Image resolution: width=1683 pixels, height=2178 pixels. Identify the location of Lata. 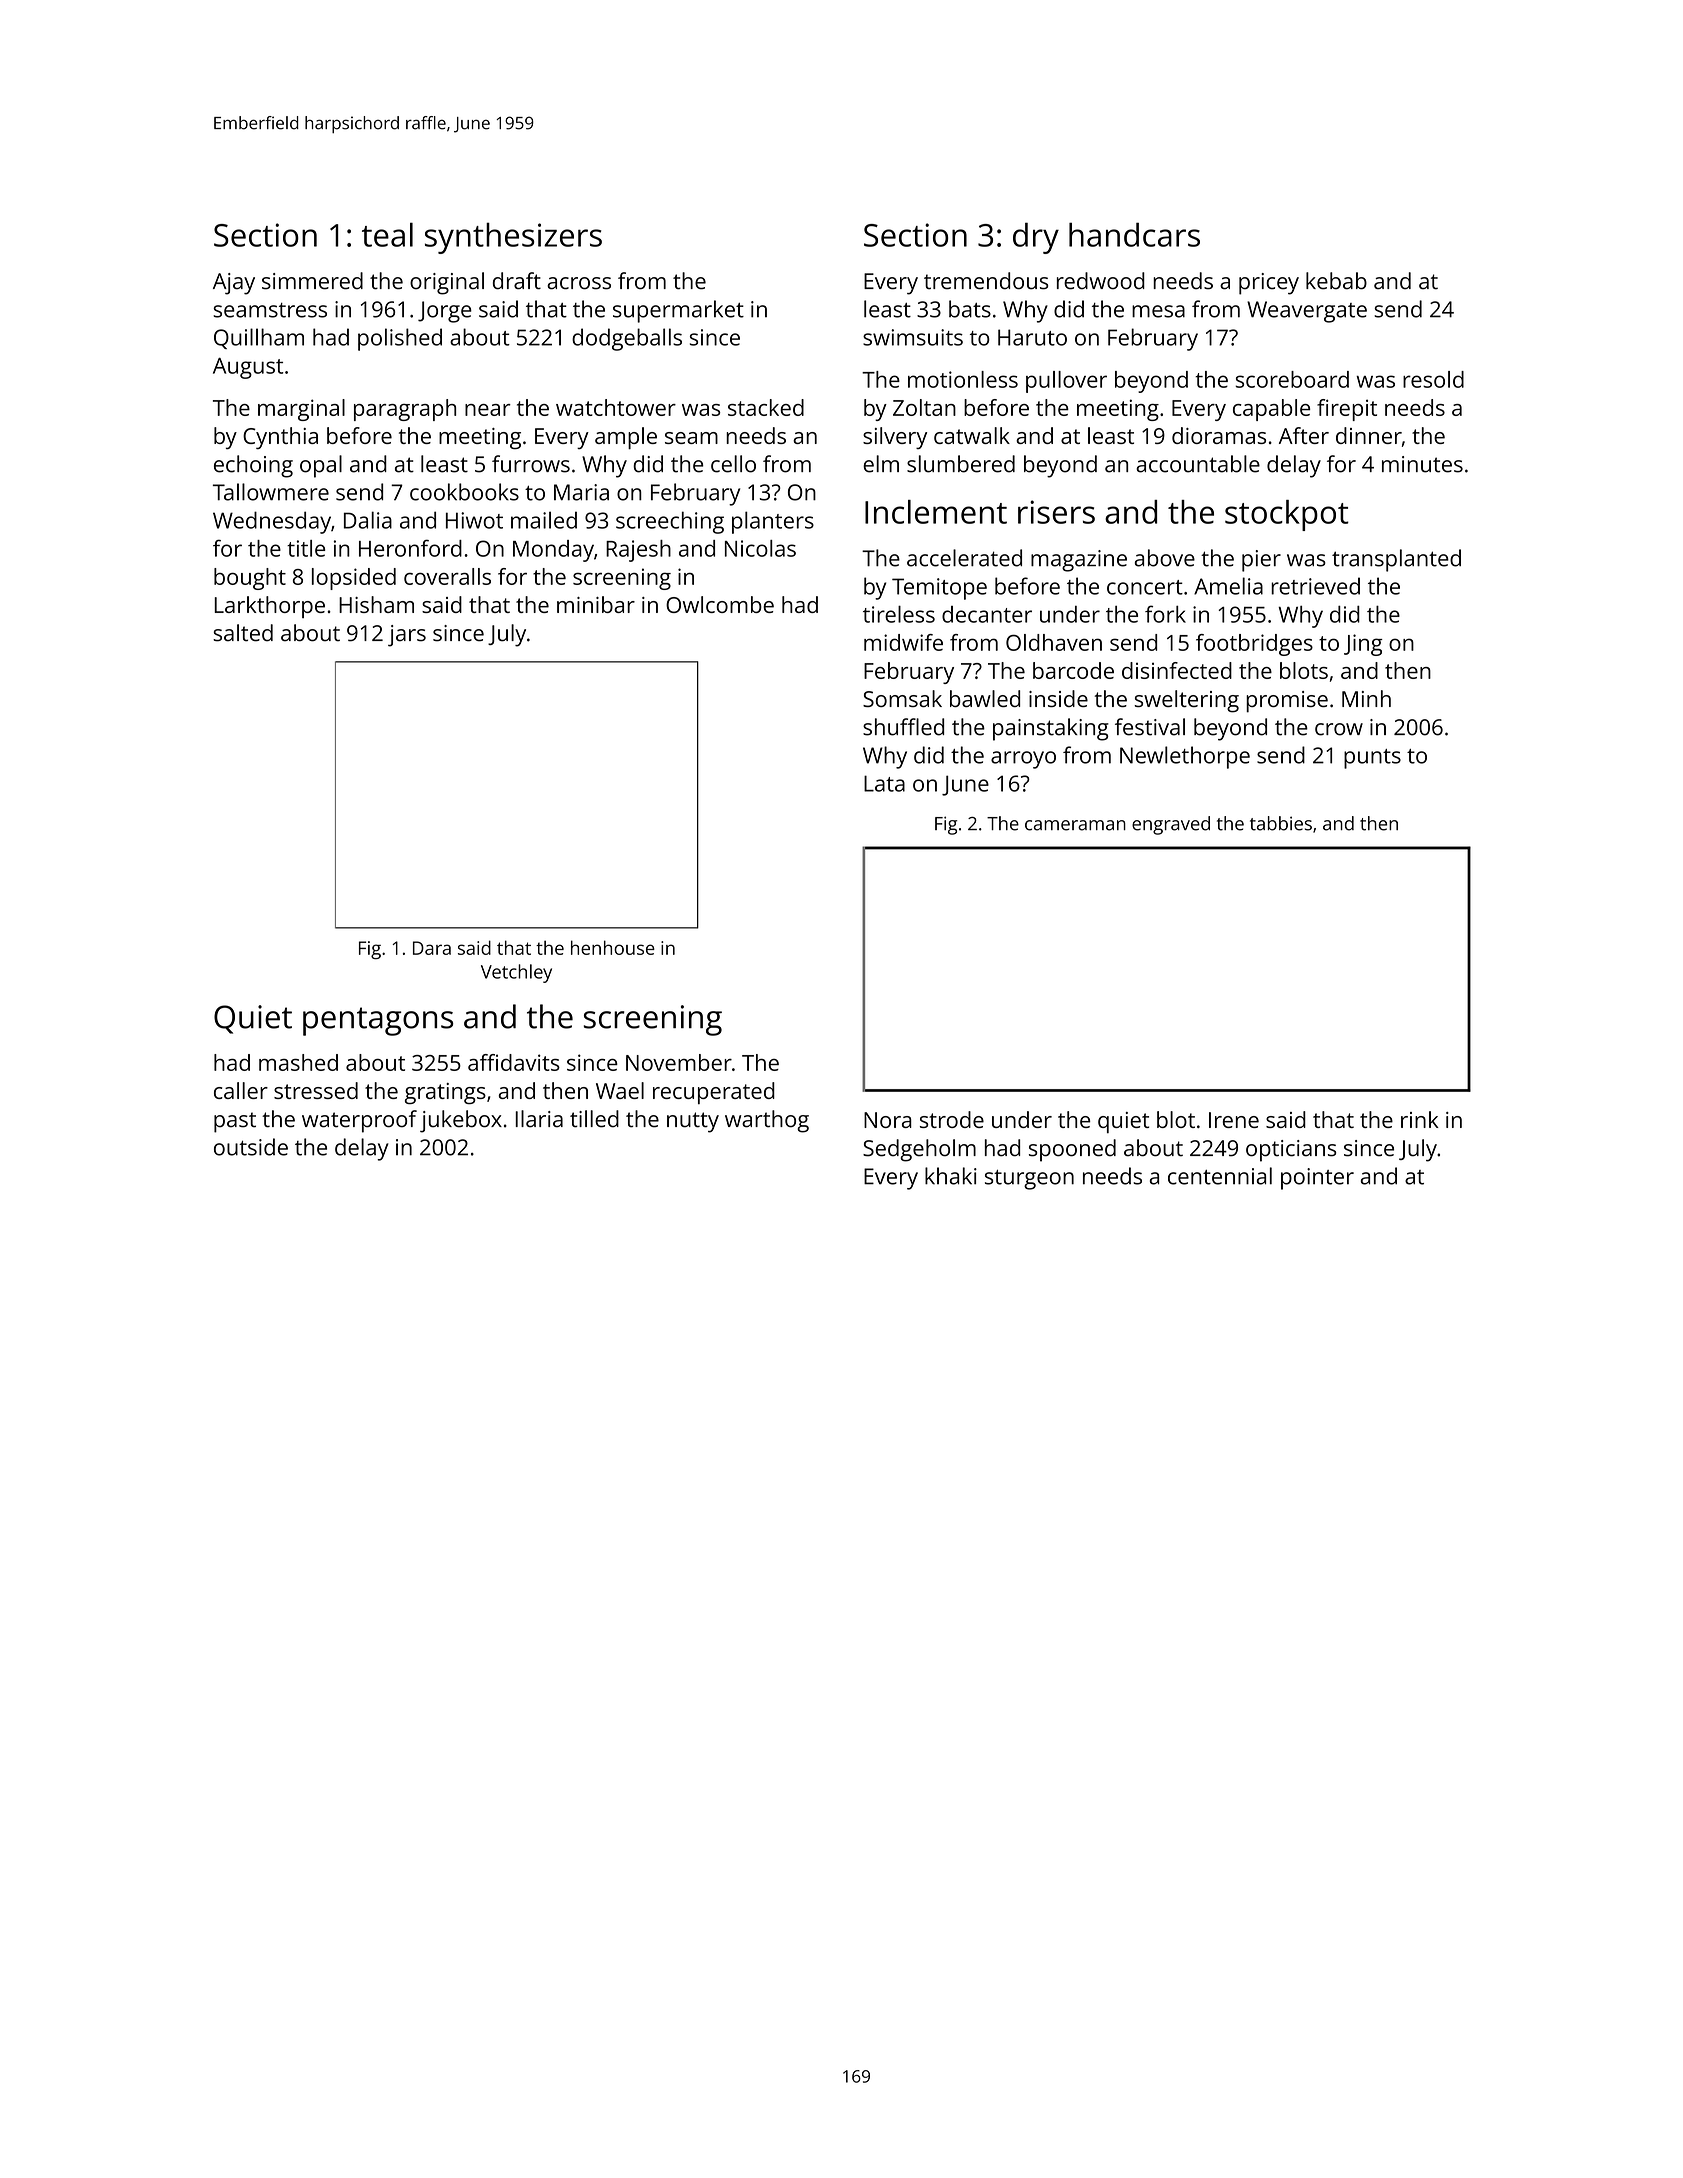
(884, 783).
